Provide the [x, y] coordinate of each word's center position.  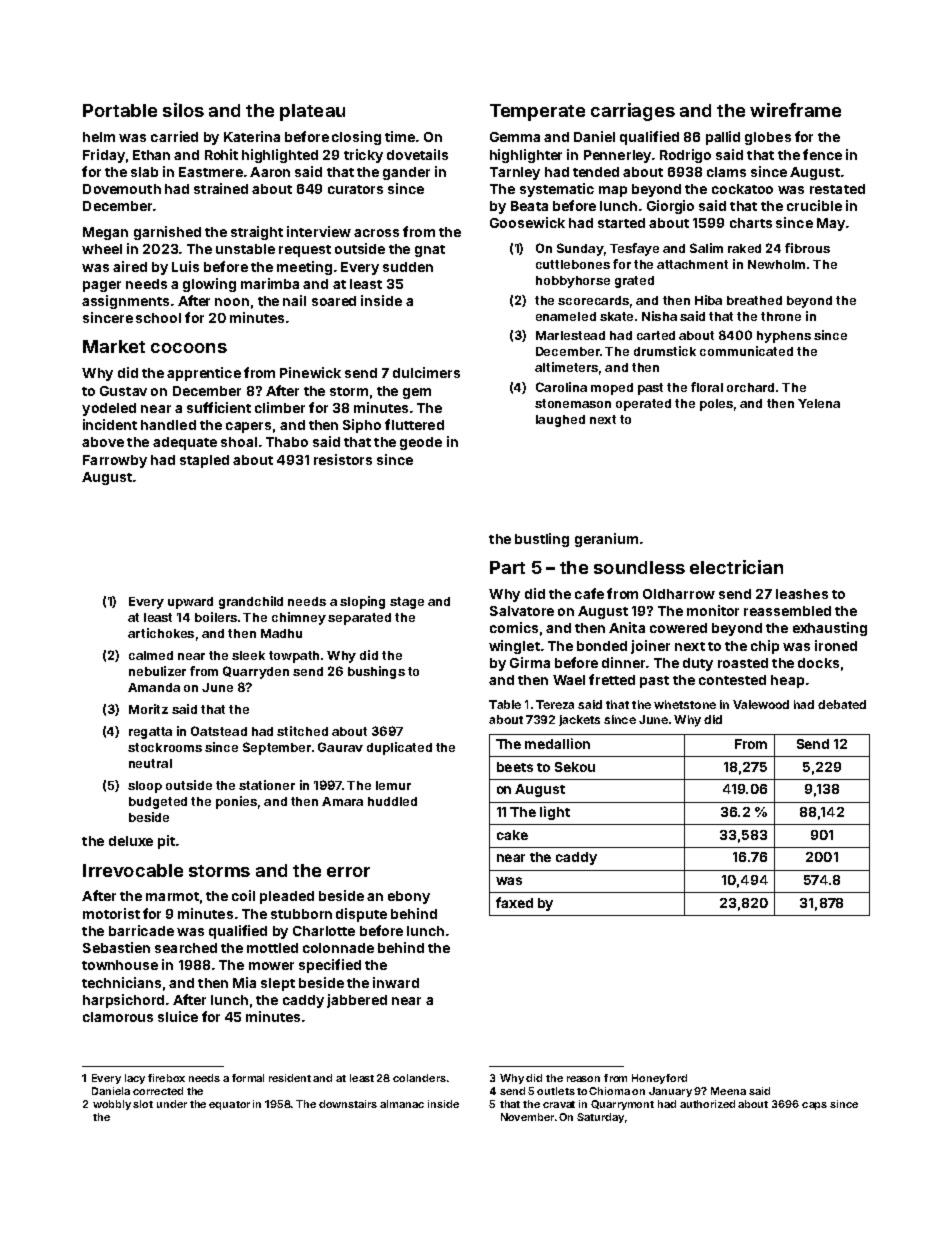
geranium [606, 540]
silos [183, 110]
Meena [728, 1091]
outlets [556, 1091]
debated [842, 704]
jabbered [357, 1001]
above [103, 442]
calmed [151, 655]
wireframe [795, 110]
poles [716, 405]
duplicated [399, 748]
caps [814, 1106]
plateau [312, 112]
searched [186, 948]
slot [143, 1104]
